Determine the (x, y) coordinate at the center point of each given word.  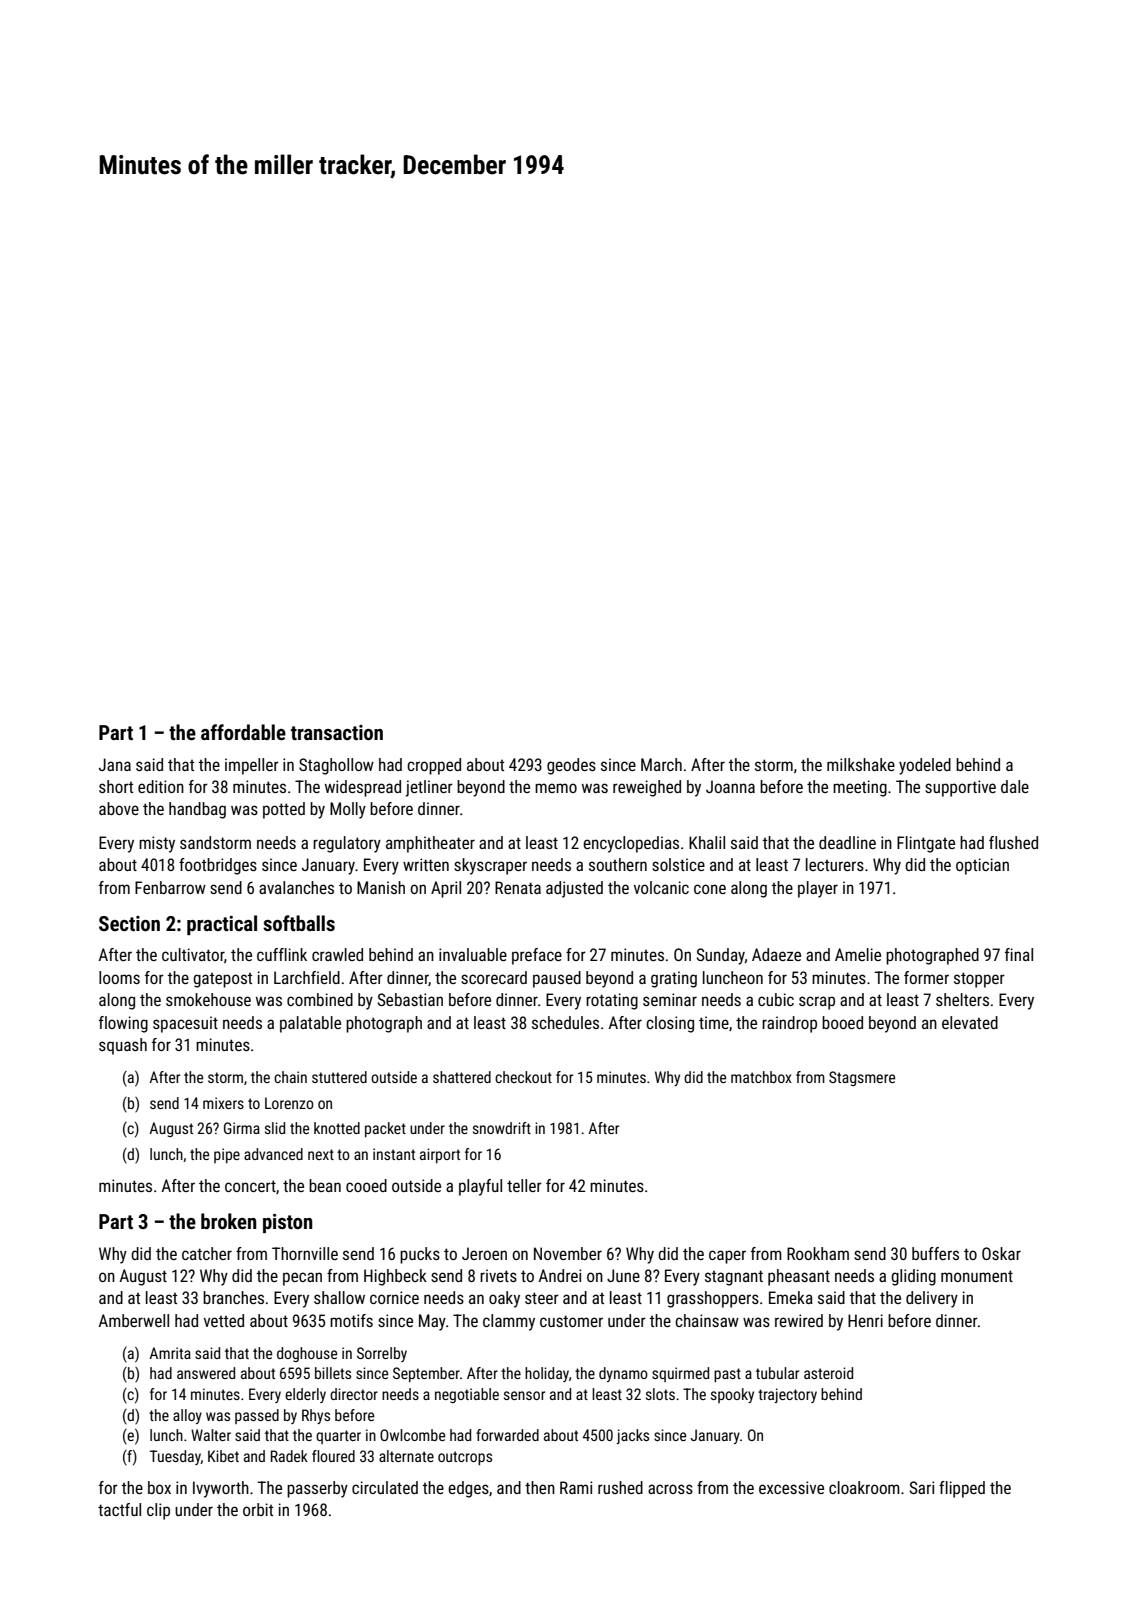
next (321, 1154)
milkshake (861, 764)
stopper (979, 980)
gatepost (222, 980)
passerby (317, 1489)
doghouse (307, 1354)
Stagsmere (862, 1078)
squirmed (680, 1374)
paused (557, 979)
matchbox (761, 1077)
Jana (115, 764)
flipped (962, 1489)
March (661, 764)
